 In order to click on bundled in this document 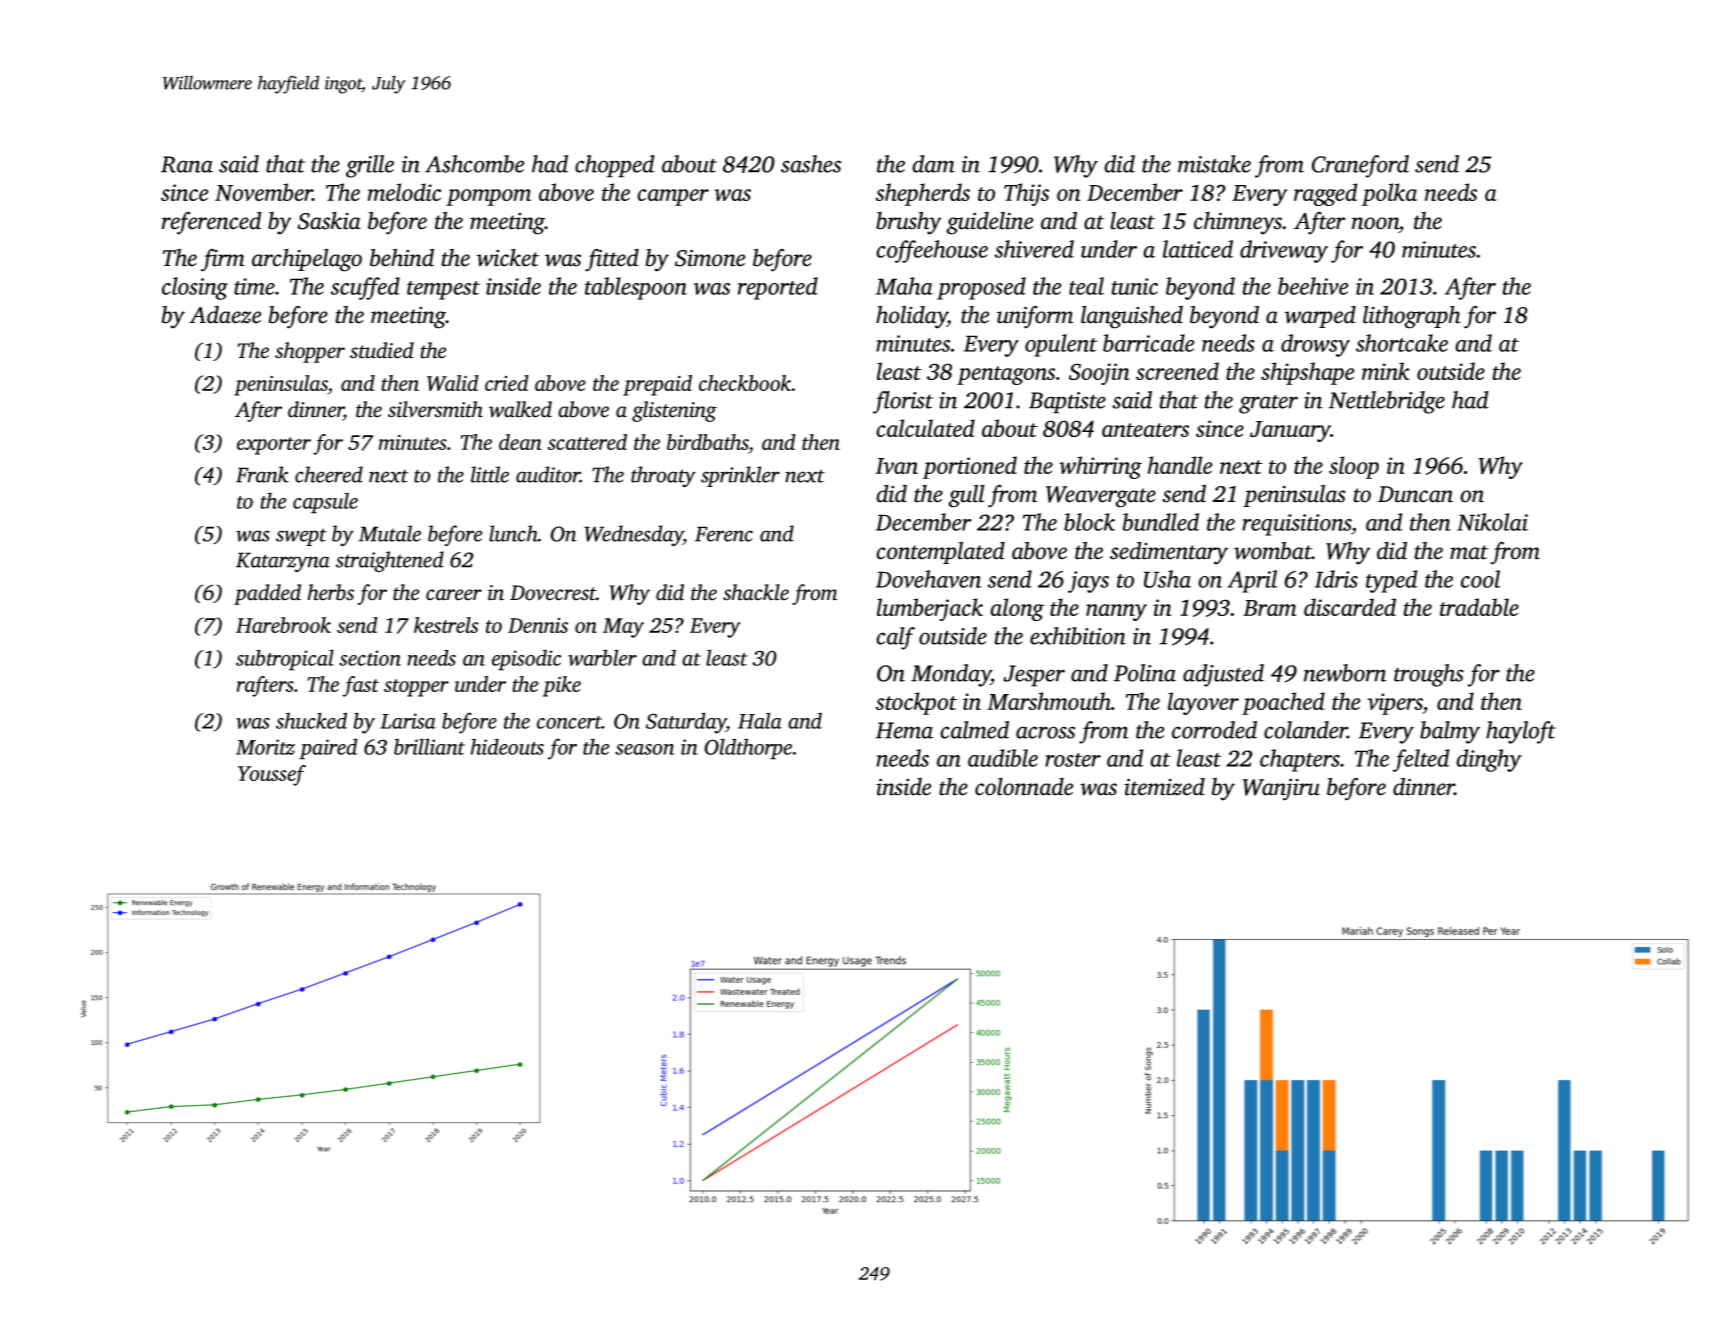, I will do `click(1161, 522)`.
